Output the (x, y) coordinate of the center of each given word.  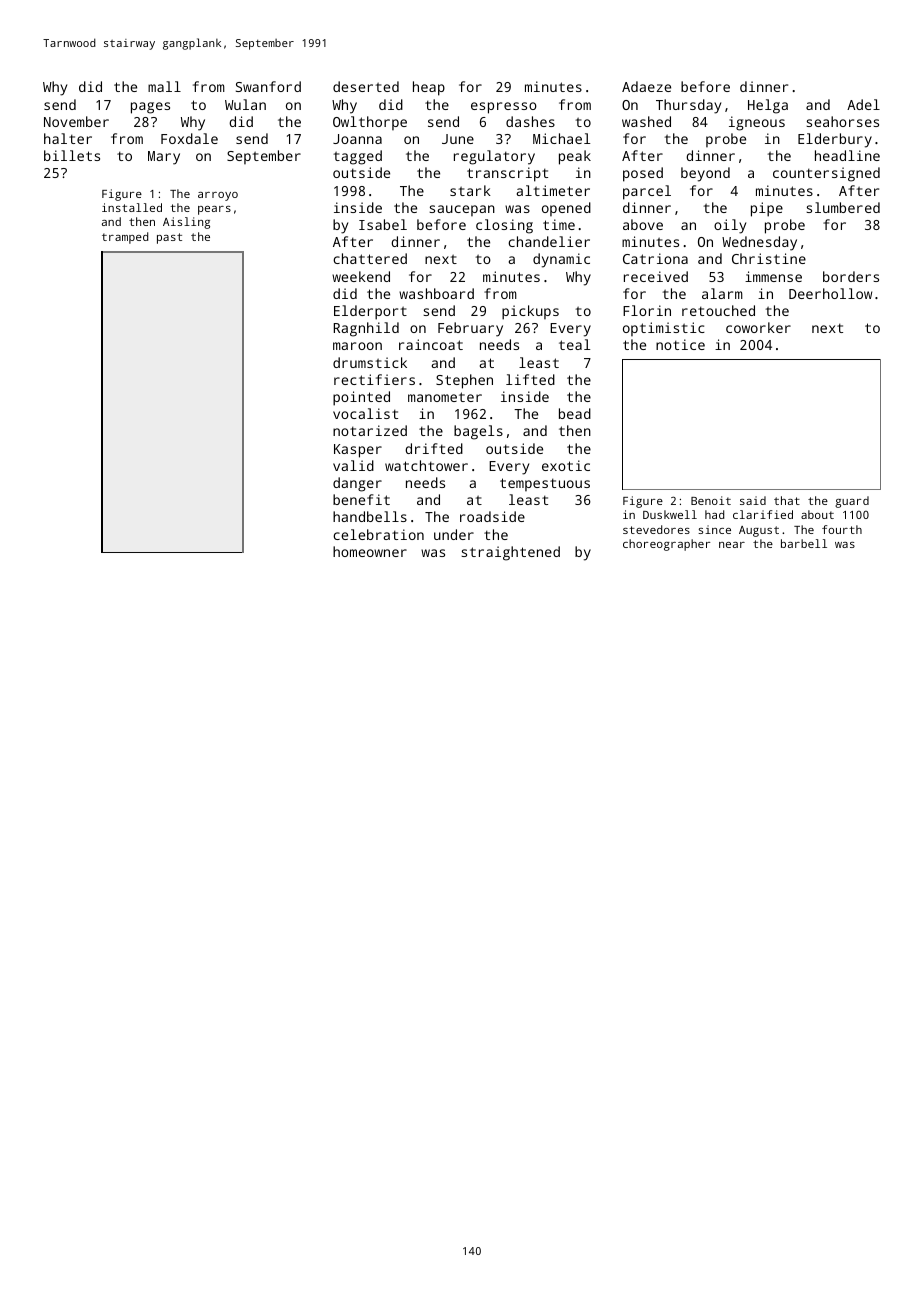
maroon (357, 346)
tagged (358, 157)
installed (132, 207)
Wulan (245, 104)
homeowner (370, 551)
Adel (863, 104)
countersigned (826, 174)
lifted (530, 379)
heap (429, 88)
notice (680, 344)
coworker (758, 327)
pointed (361, 398)
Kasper (358, 451)
